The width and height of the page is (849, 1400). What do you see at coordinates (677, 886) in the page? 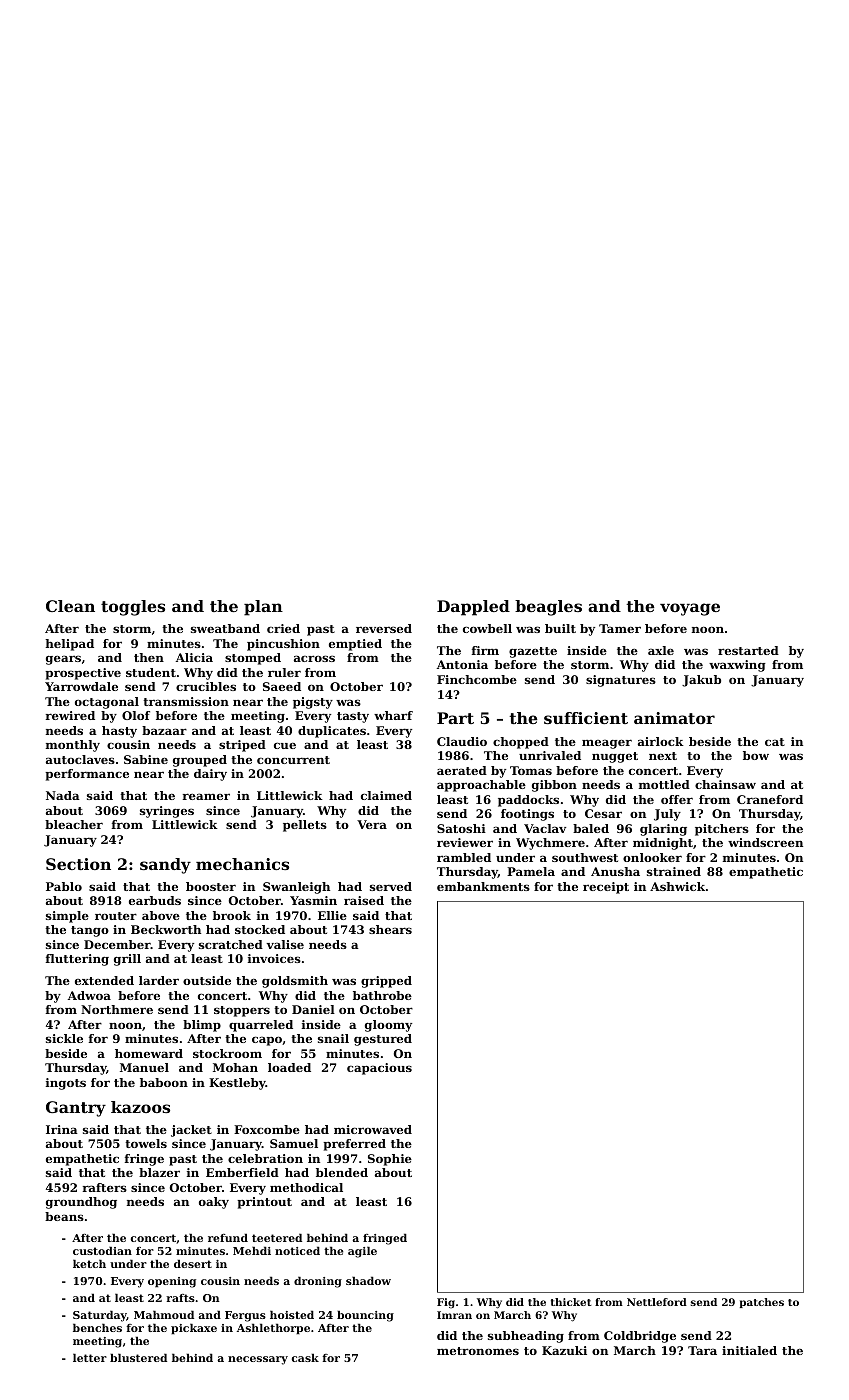
I see `Ashwick` at bounding box center [677, 886].
